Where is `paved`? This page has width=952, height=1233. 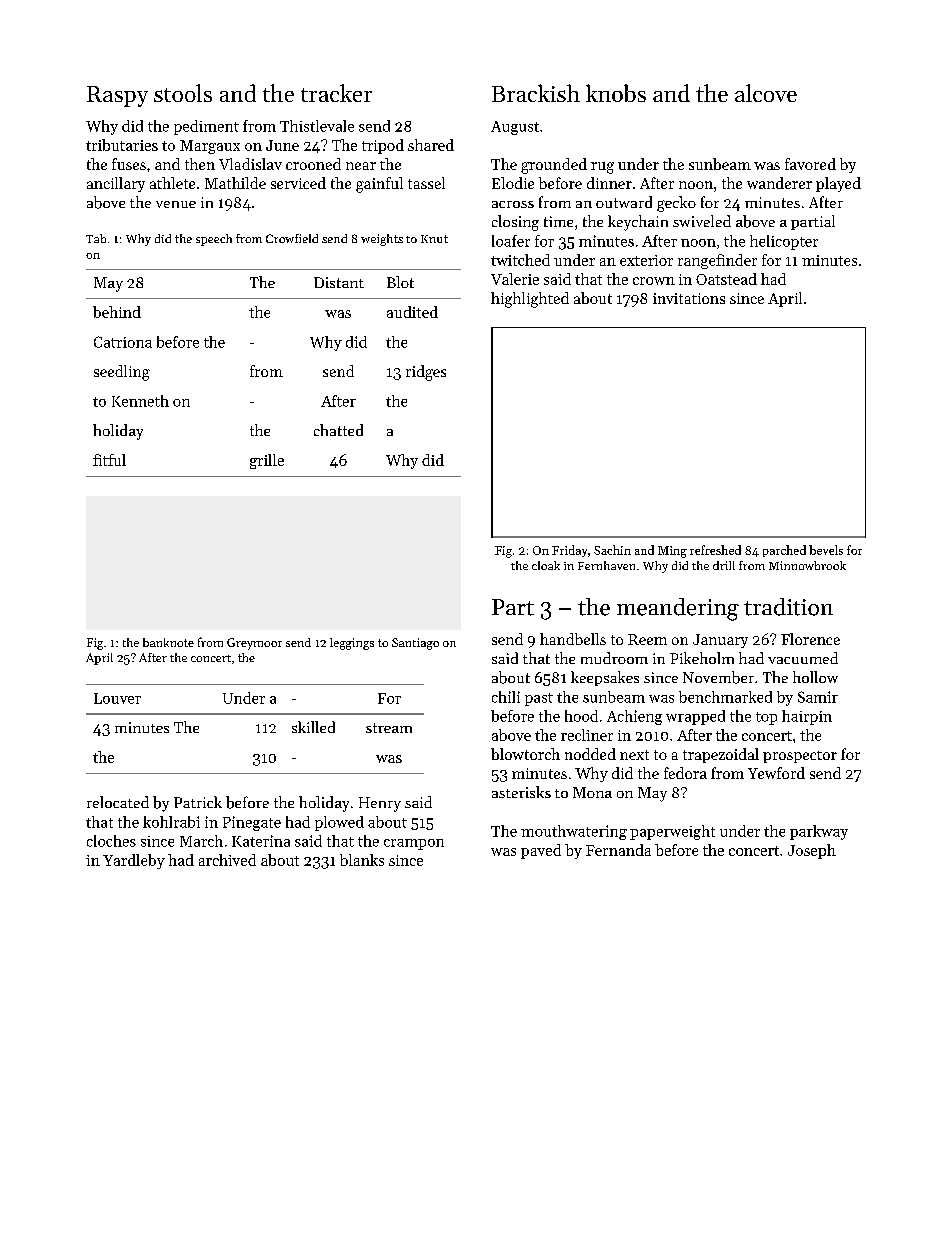 paved is located at coordinates (541, 851).
